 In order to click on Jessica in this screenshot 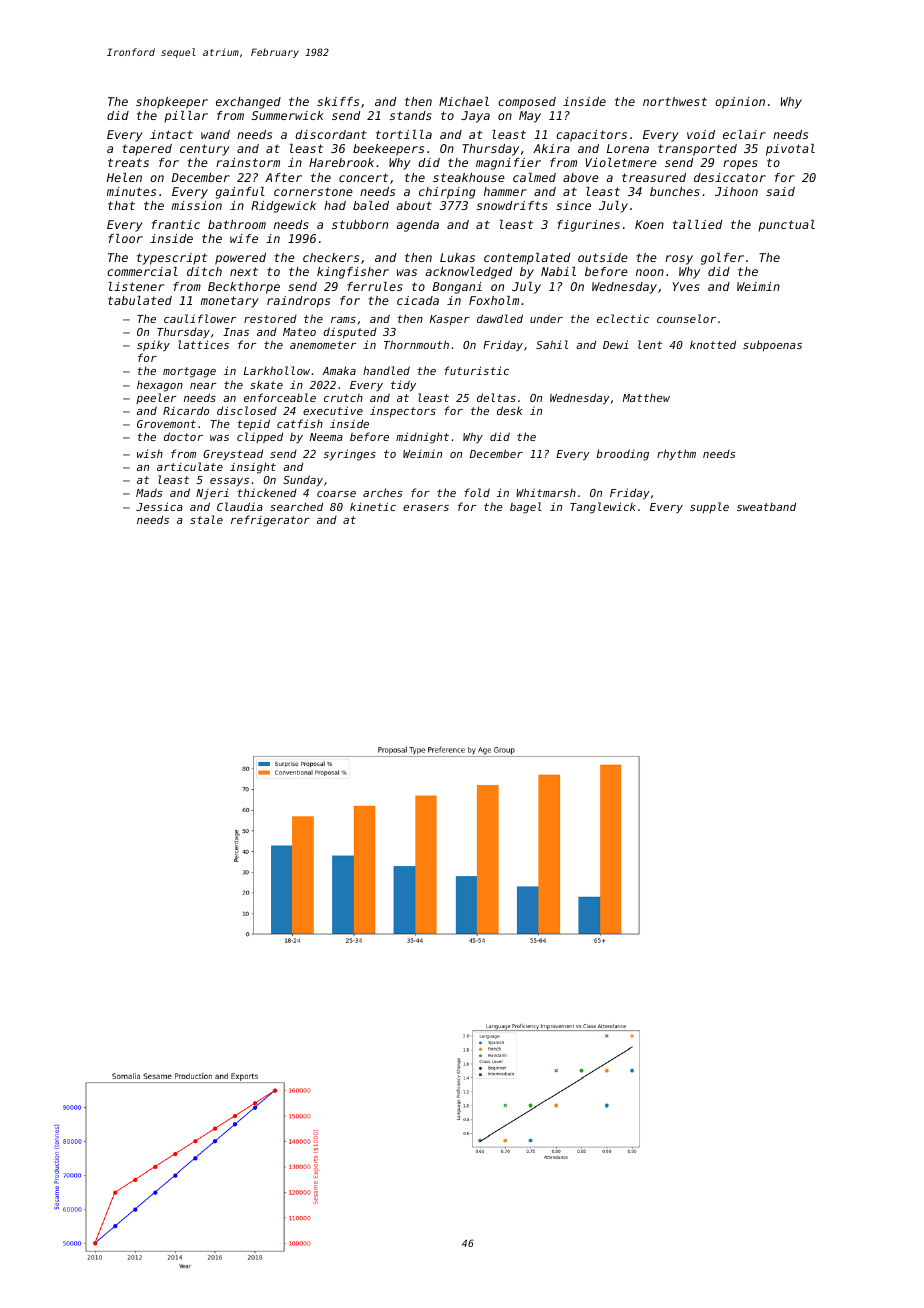, I will do `click(159, 506)`.
